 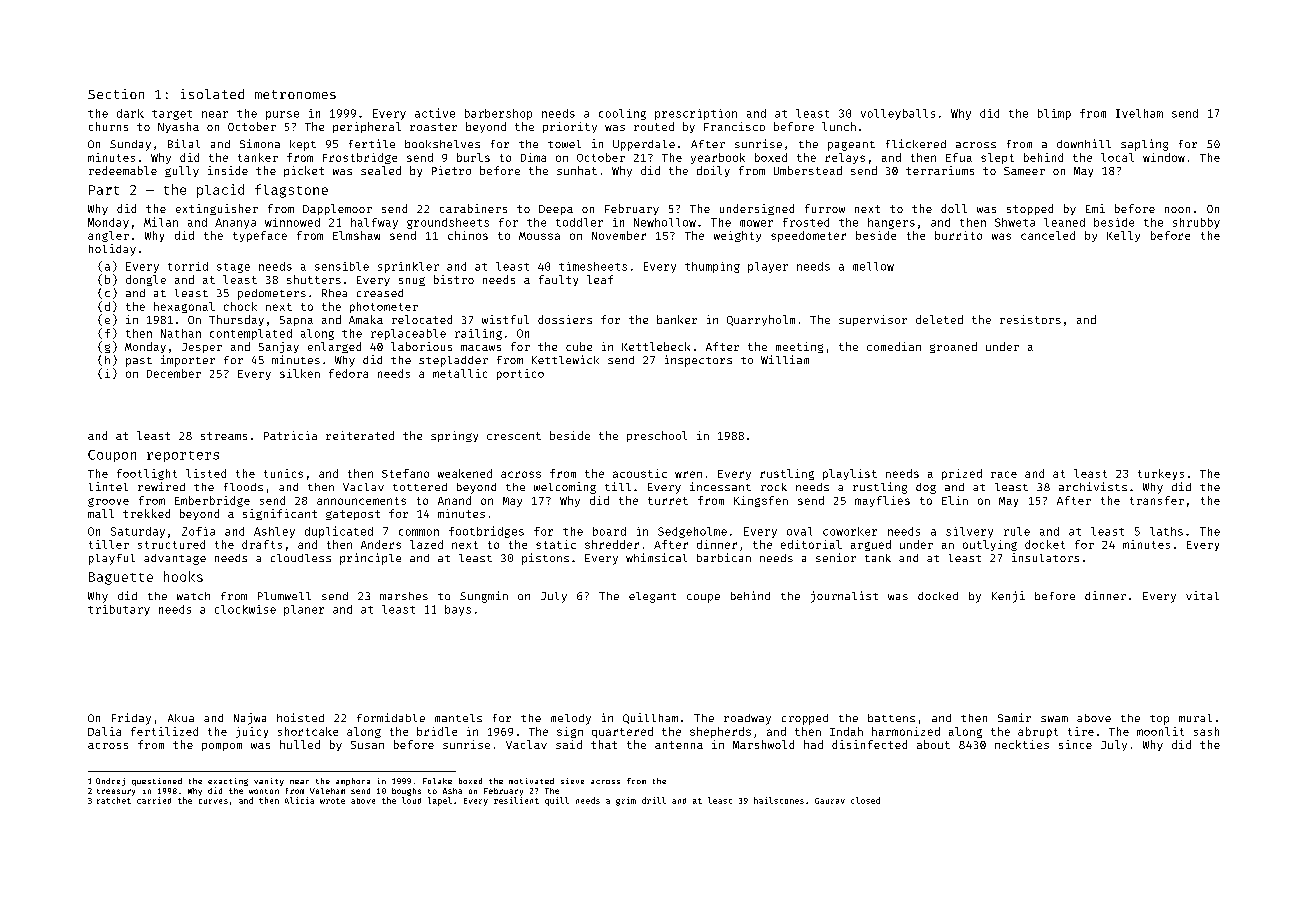 I want to click on prescription, so click(x=696, y=114).
